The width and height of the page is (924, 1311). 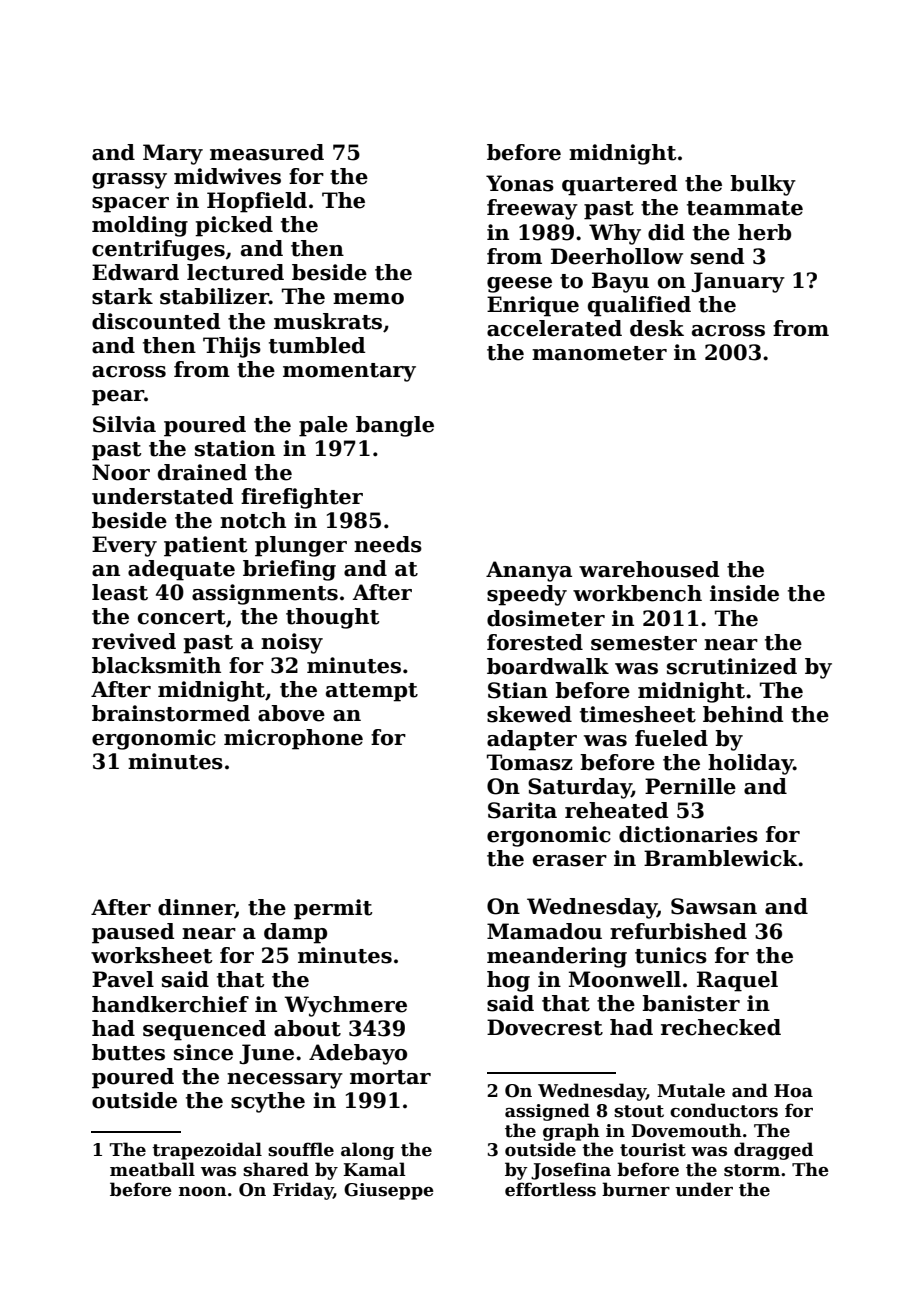 I want to click on permit, so click(x=333, y=909).
